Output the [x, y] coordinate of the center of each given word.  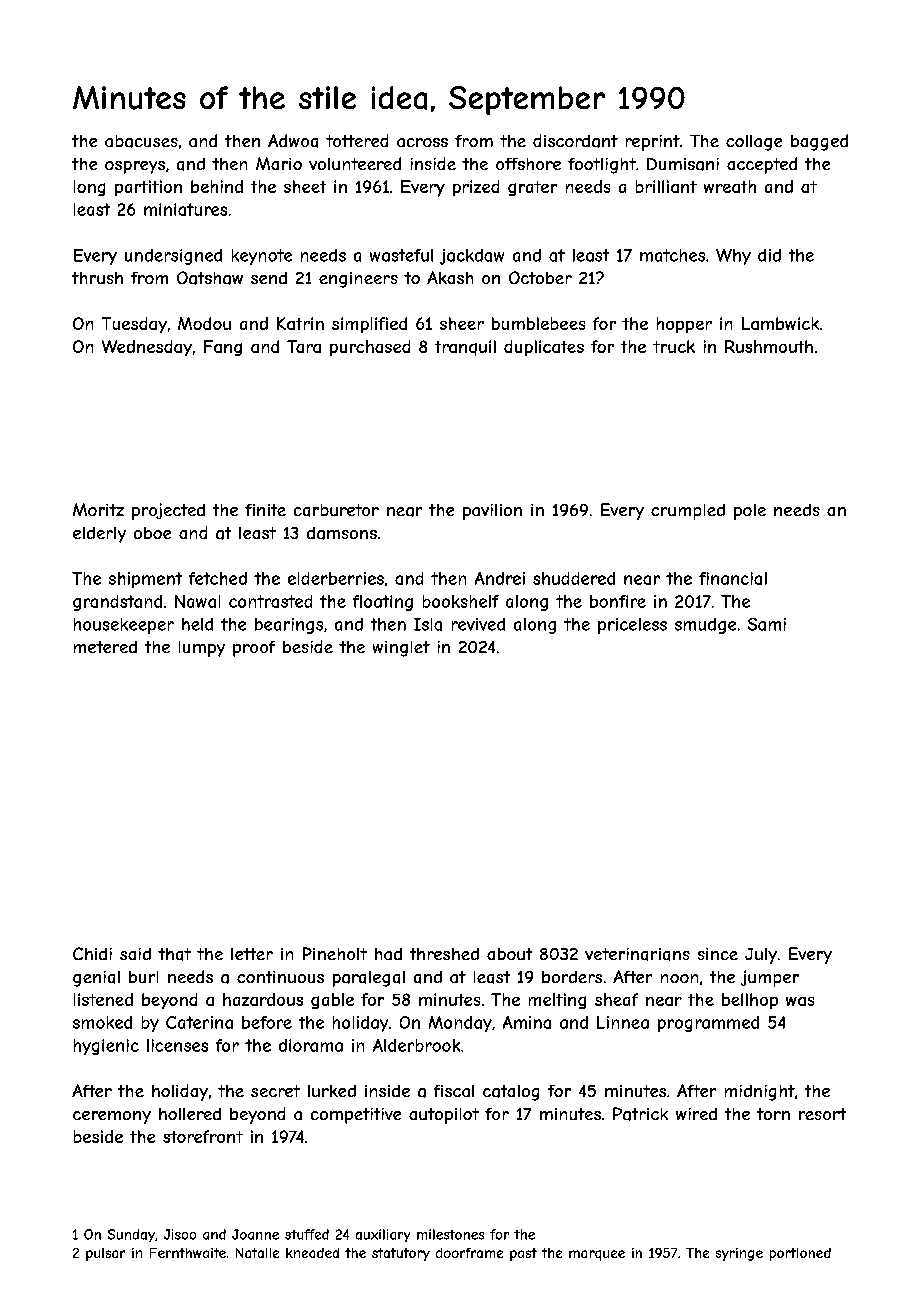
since [718, 954]
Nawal [197, 601]
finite [265, 510]
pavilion [492, 512]
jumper [770, 978]
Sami [767, 624]
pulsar [105, 1254]
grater [532, 188]
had [388, 954]
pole [750, 512]
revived [478, 624]
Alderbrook [416, 1045]
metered [105, 647]
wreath [730, 186]
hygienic [106, 1047]
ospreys [135, 167]
